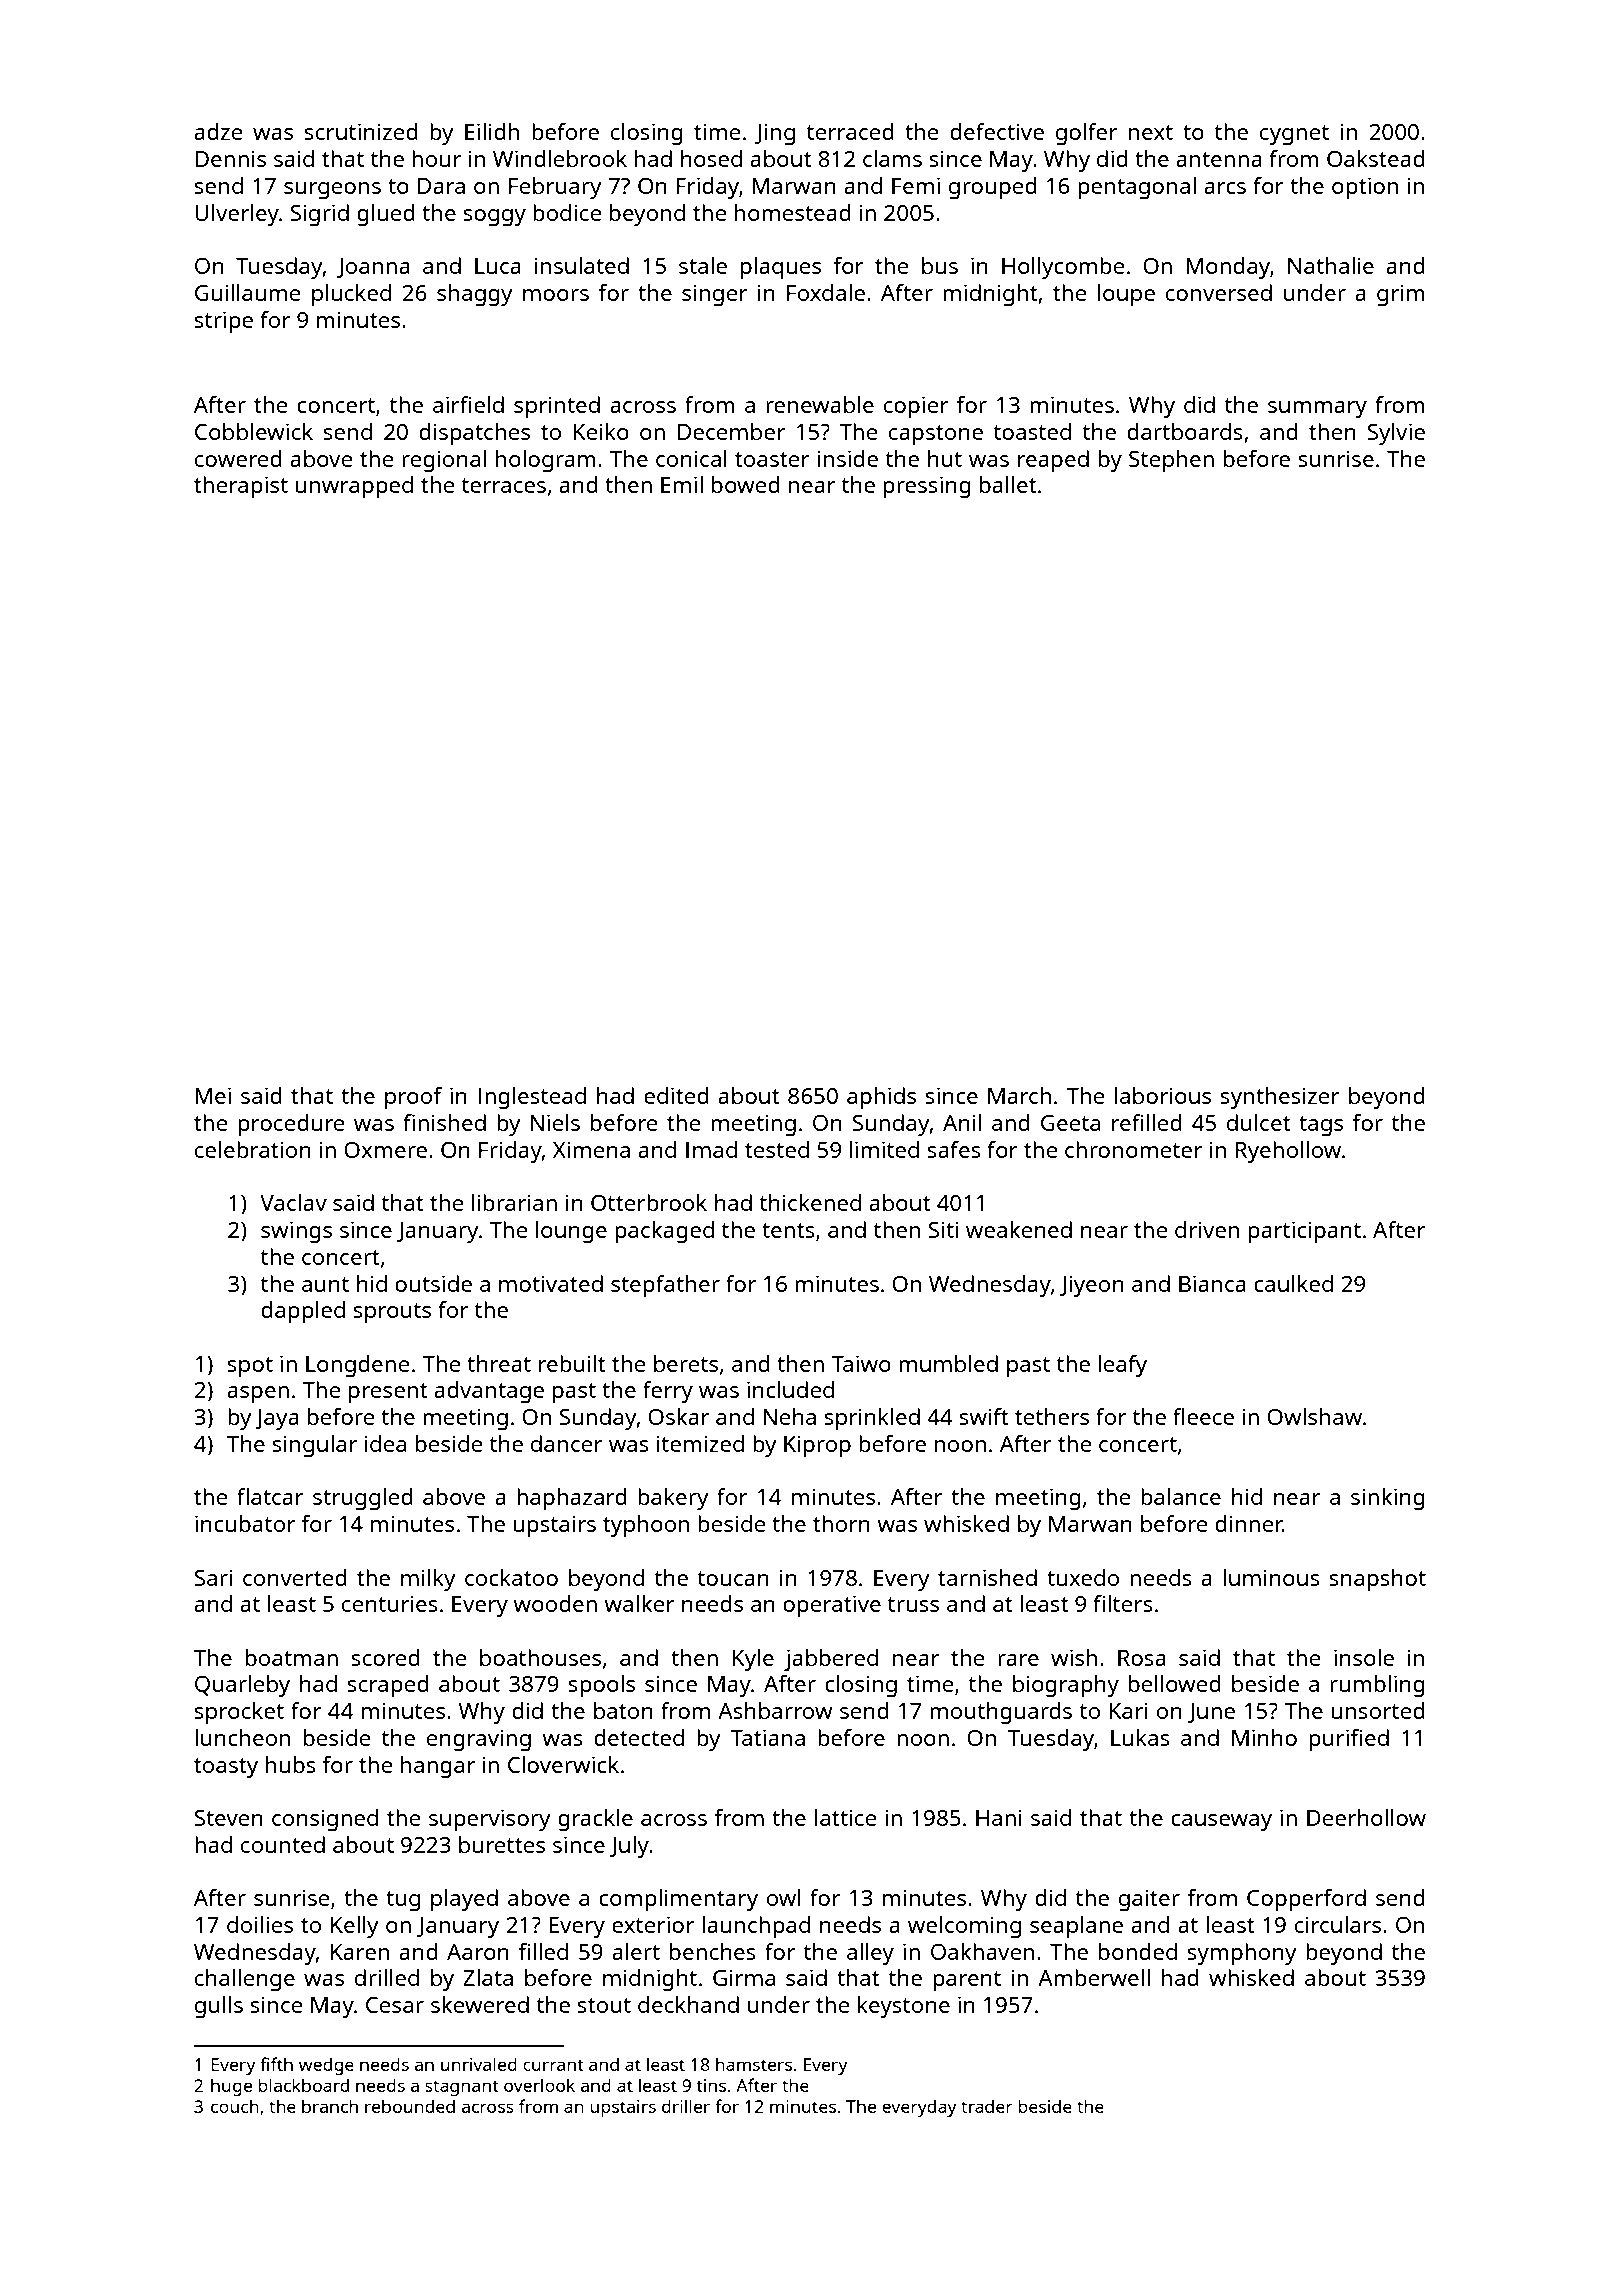 Image resolution: width=1620 pixels, height=2292 pixels. I want to click on swings, so click(296, 1232).
